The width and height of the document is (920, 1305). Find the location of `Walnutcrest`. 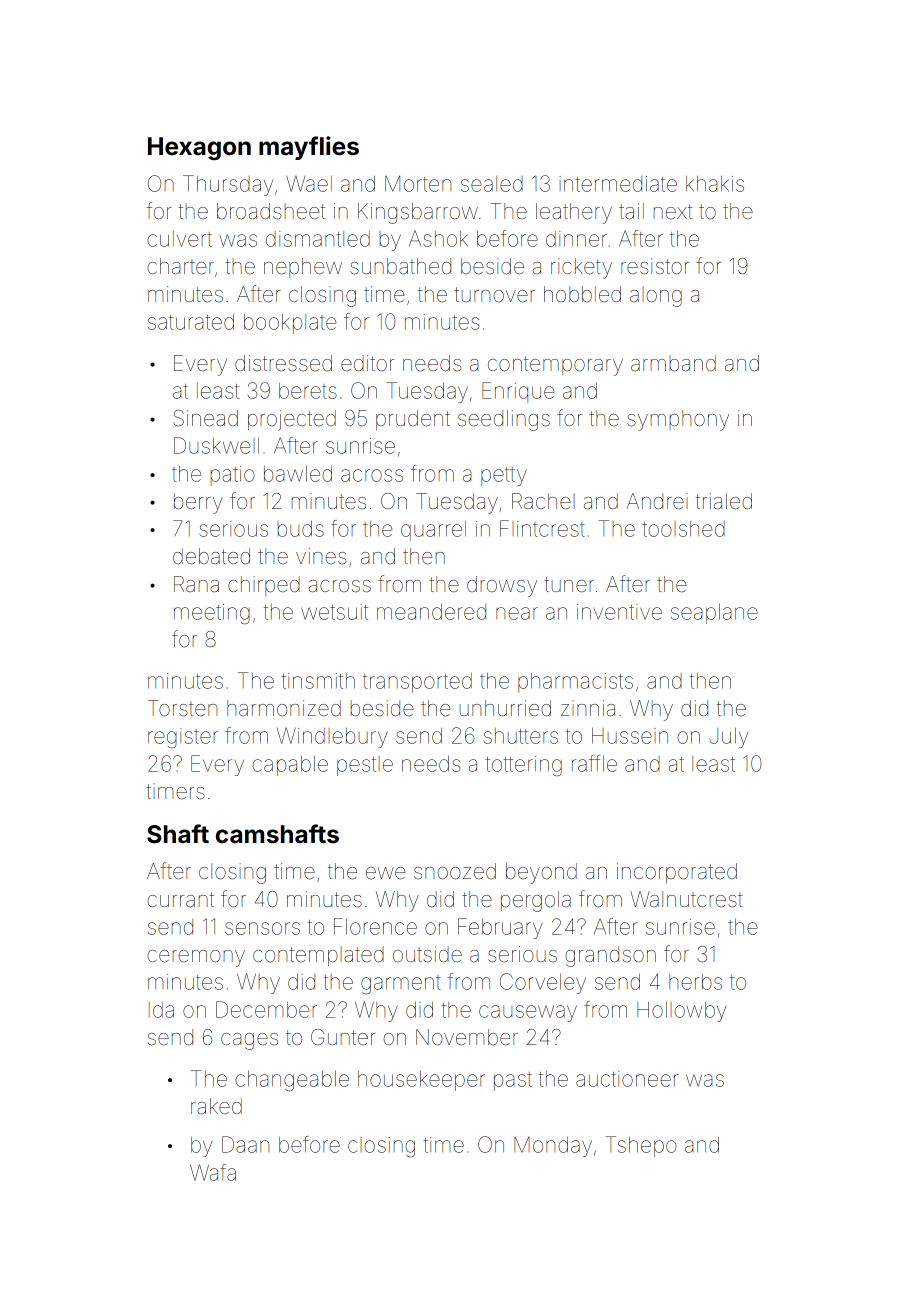

Walnutcrest is located at coordinates (686, 899).
